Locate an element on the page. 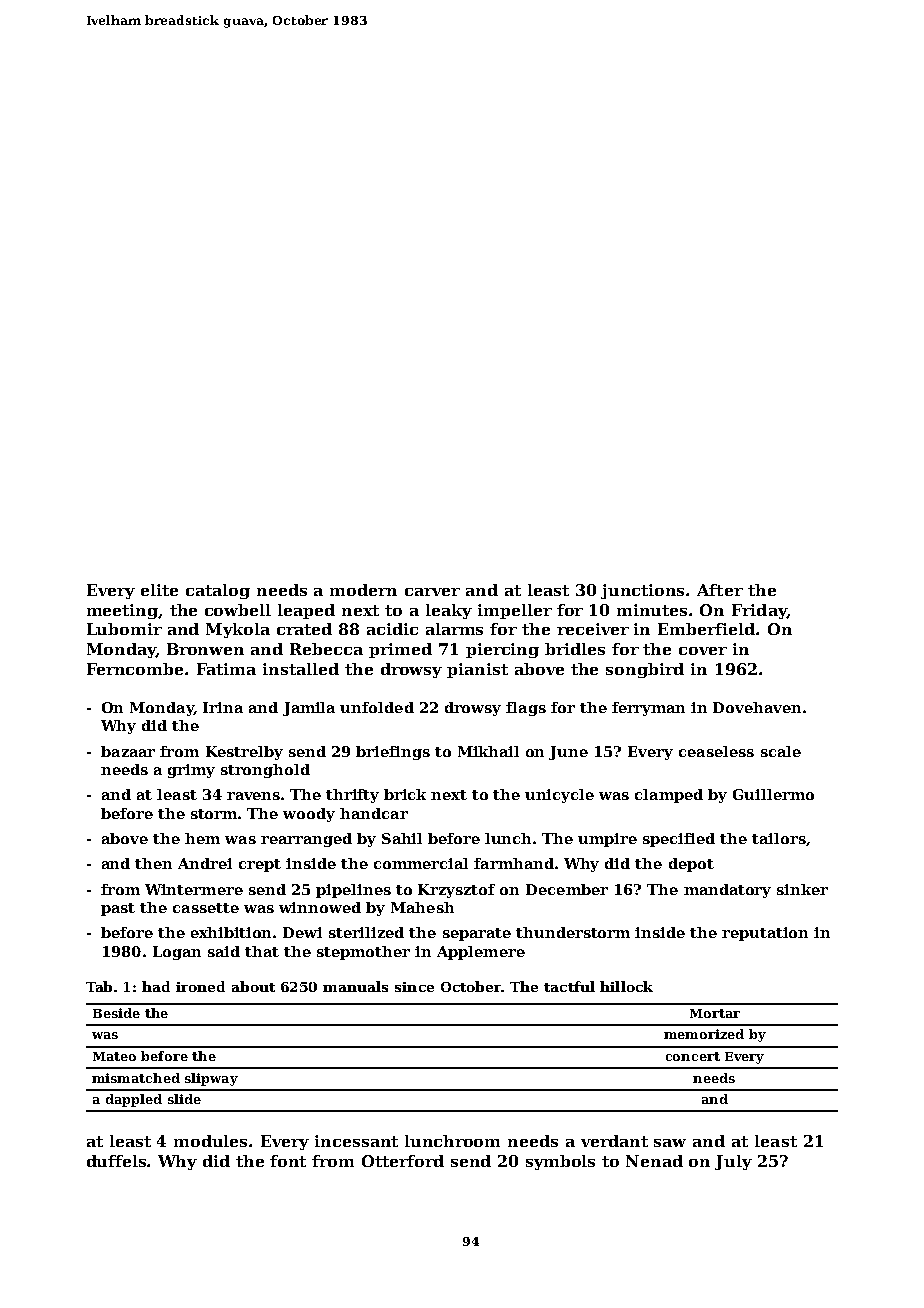 Image resolution: width=924 pixels, height=1308 pixels. After is located at coordinates (720, 590).
